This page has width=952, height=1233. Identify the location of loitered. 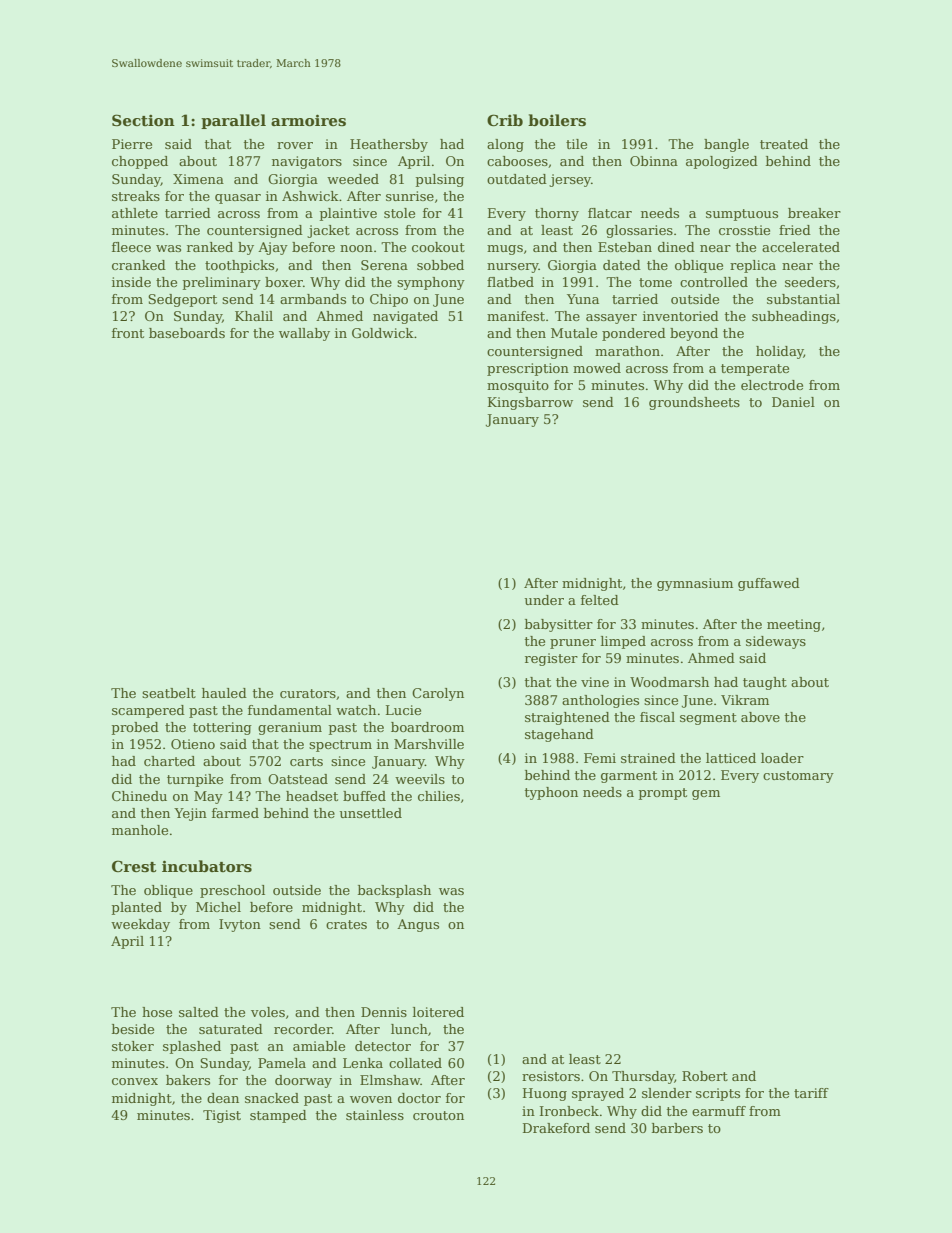
(438, 1012).
